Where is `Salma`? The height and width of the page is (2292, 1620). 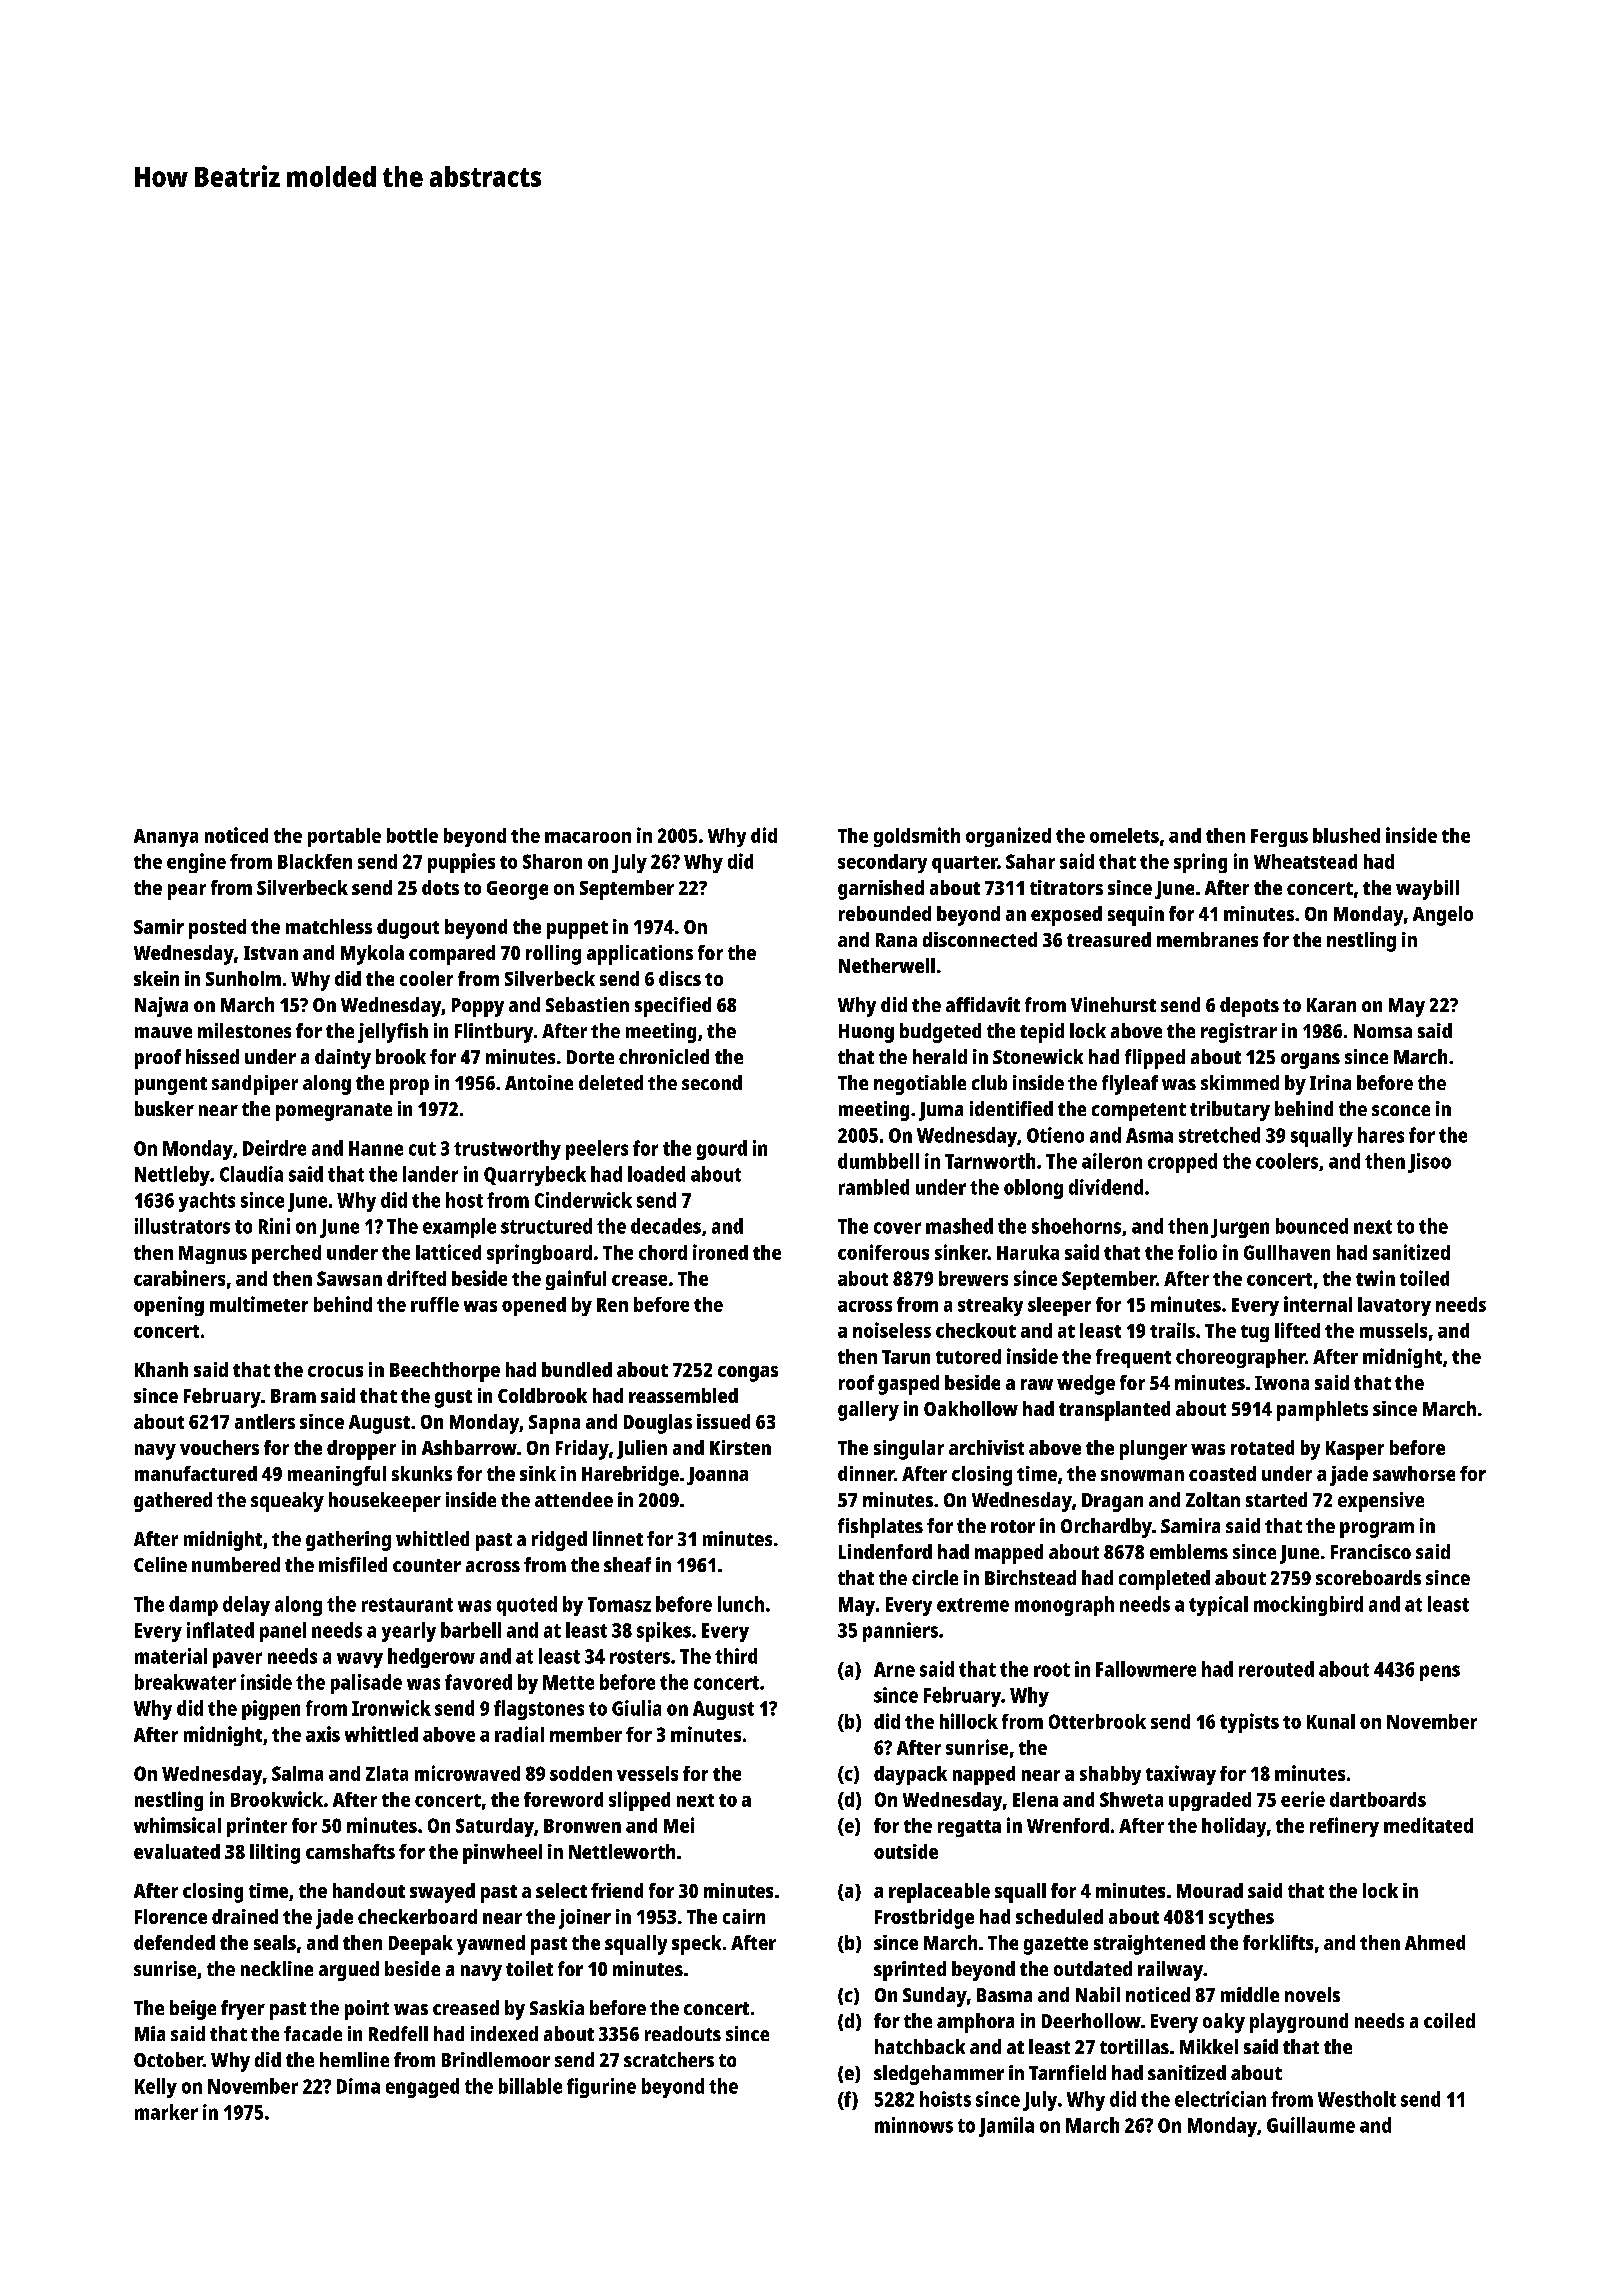 Salma is located at coordinates (297, 1773).
